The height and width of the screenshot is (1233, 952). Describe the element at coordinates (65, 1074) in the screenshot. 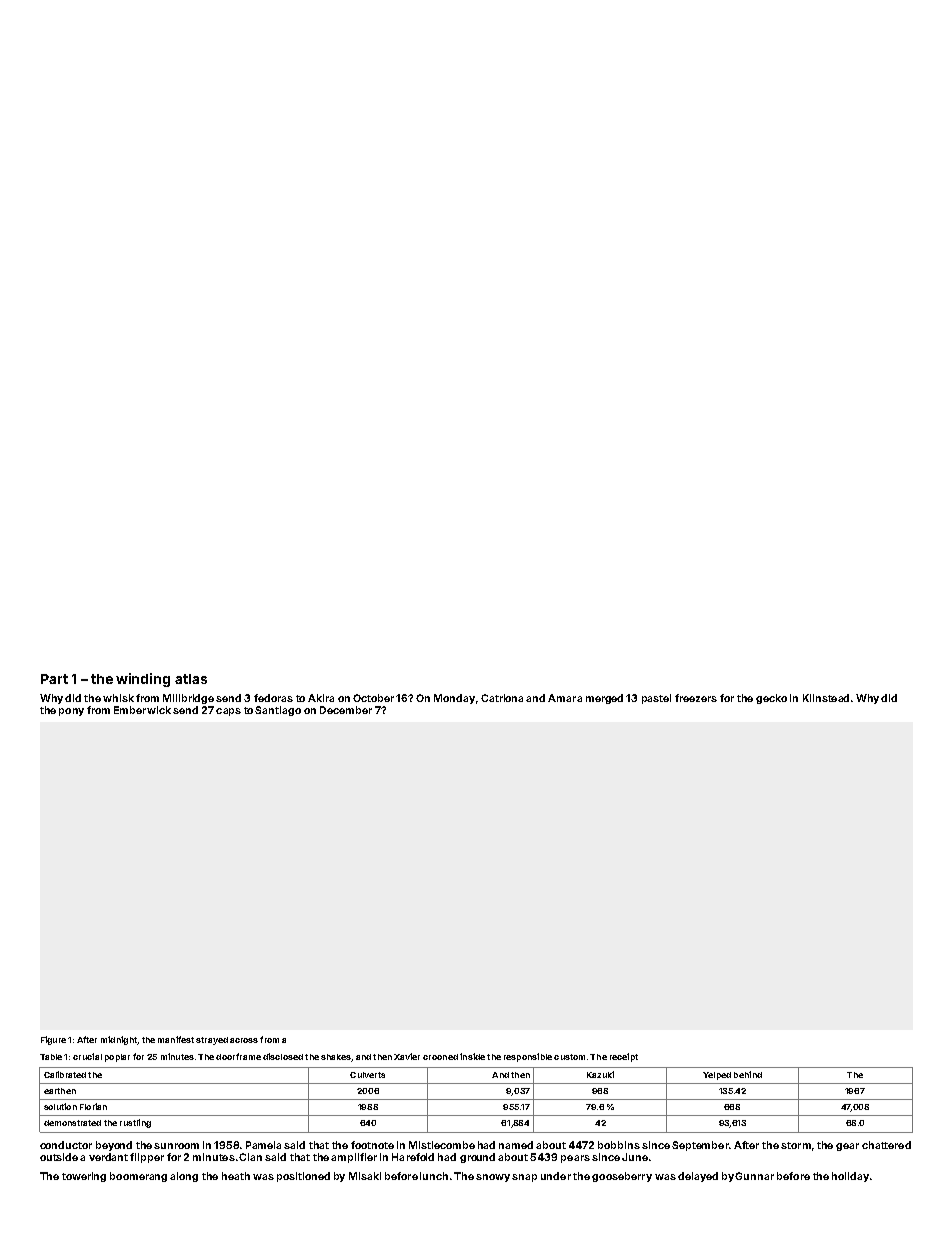

I see `Calibrated` at that location.
